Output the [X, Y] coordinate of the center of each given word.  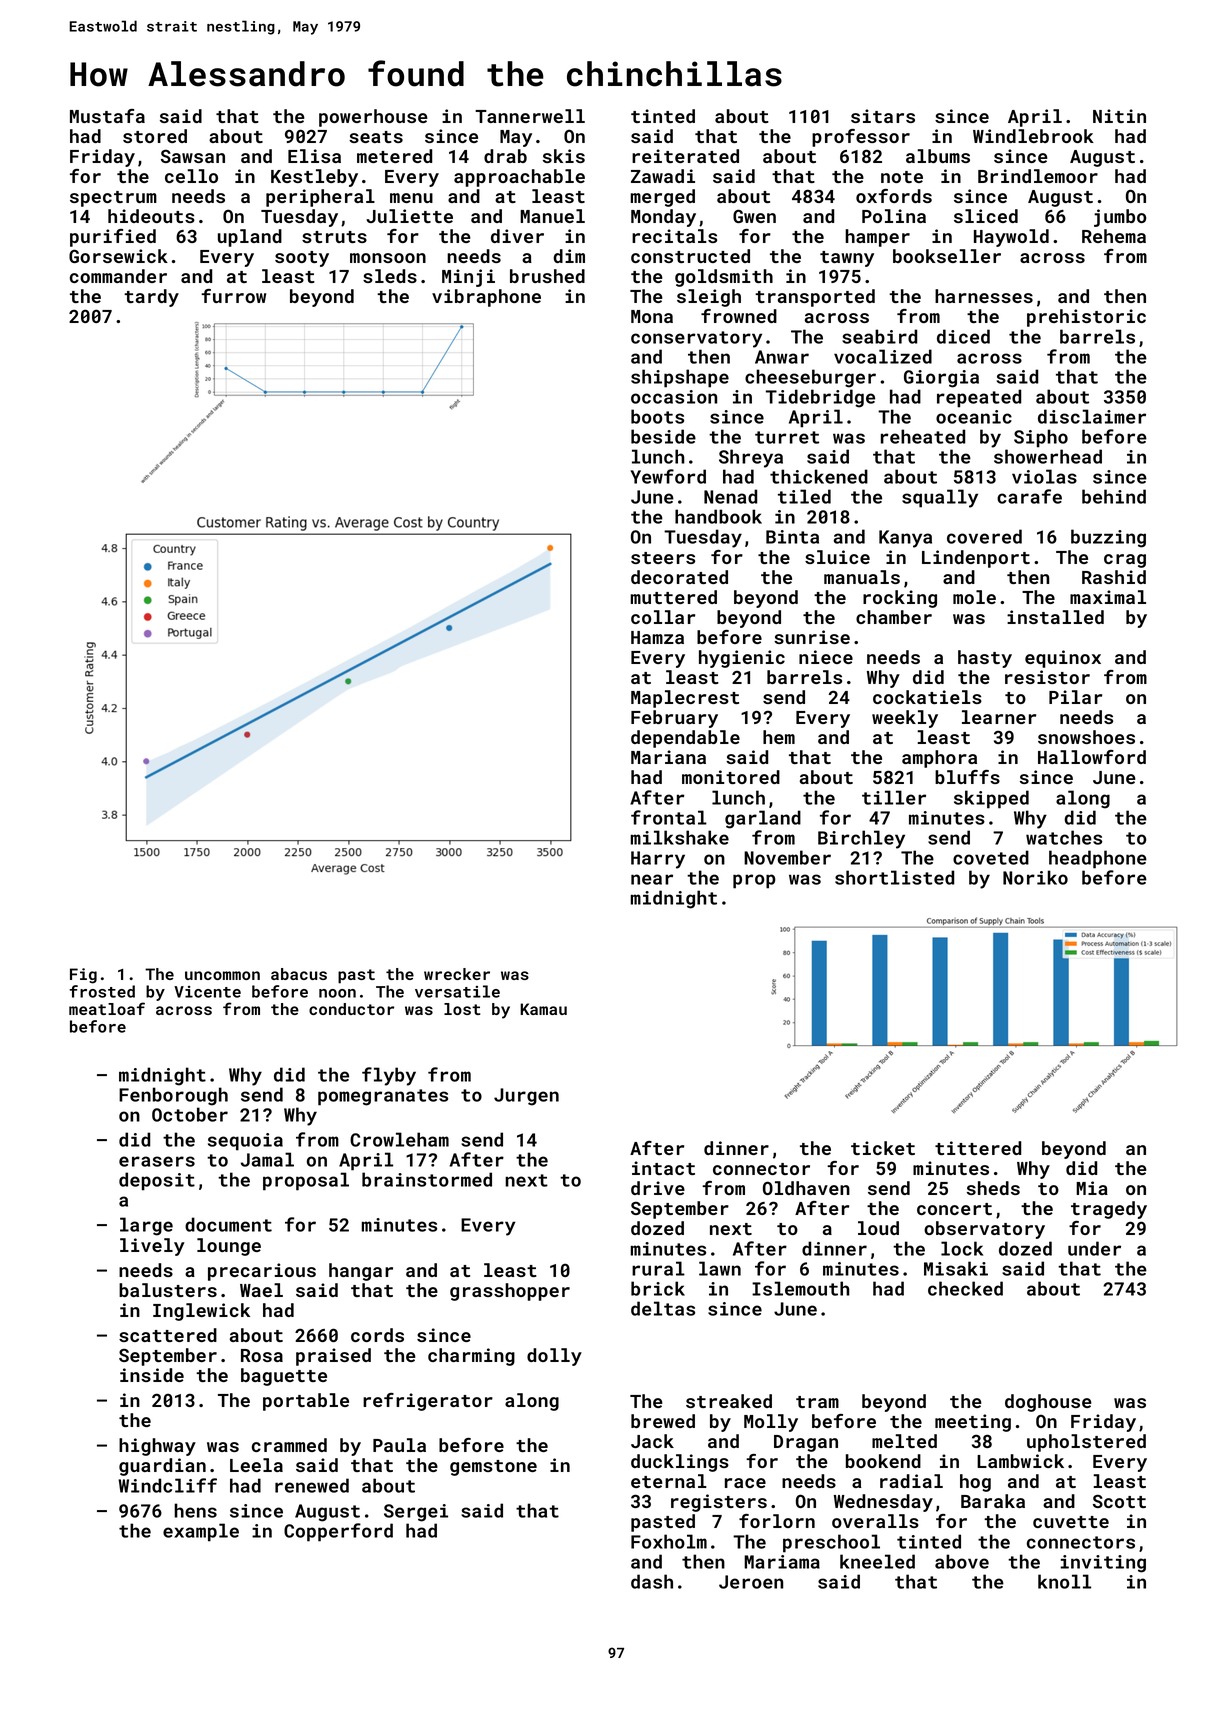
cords [377, 1335]
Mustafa [107, 116]
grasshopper [510, 1292]
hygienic [742, 659]
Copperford [338, 1532]
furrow [233, 296]
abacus [299, 974]
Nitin [1119, 116]
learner [999, 717]
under [1094, 1248]
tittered [978, 1148]
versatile [457, 991]
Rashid [1114, 577]
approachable [519, 178]
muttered [674, 597]
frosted [102, 991]
